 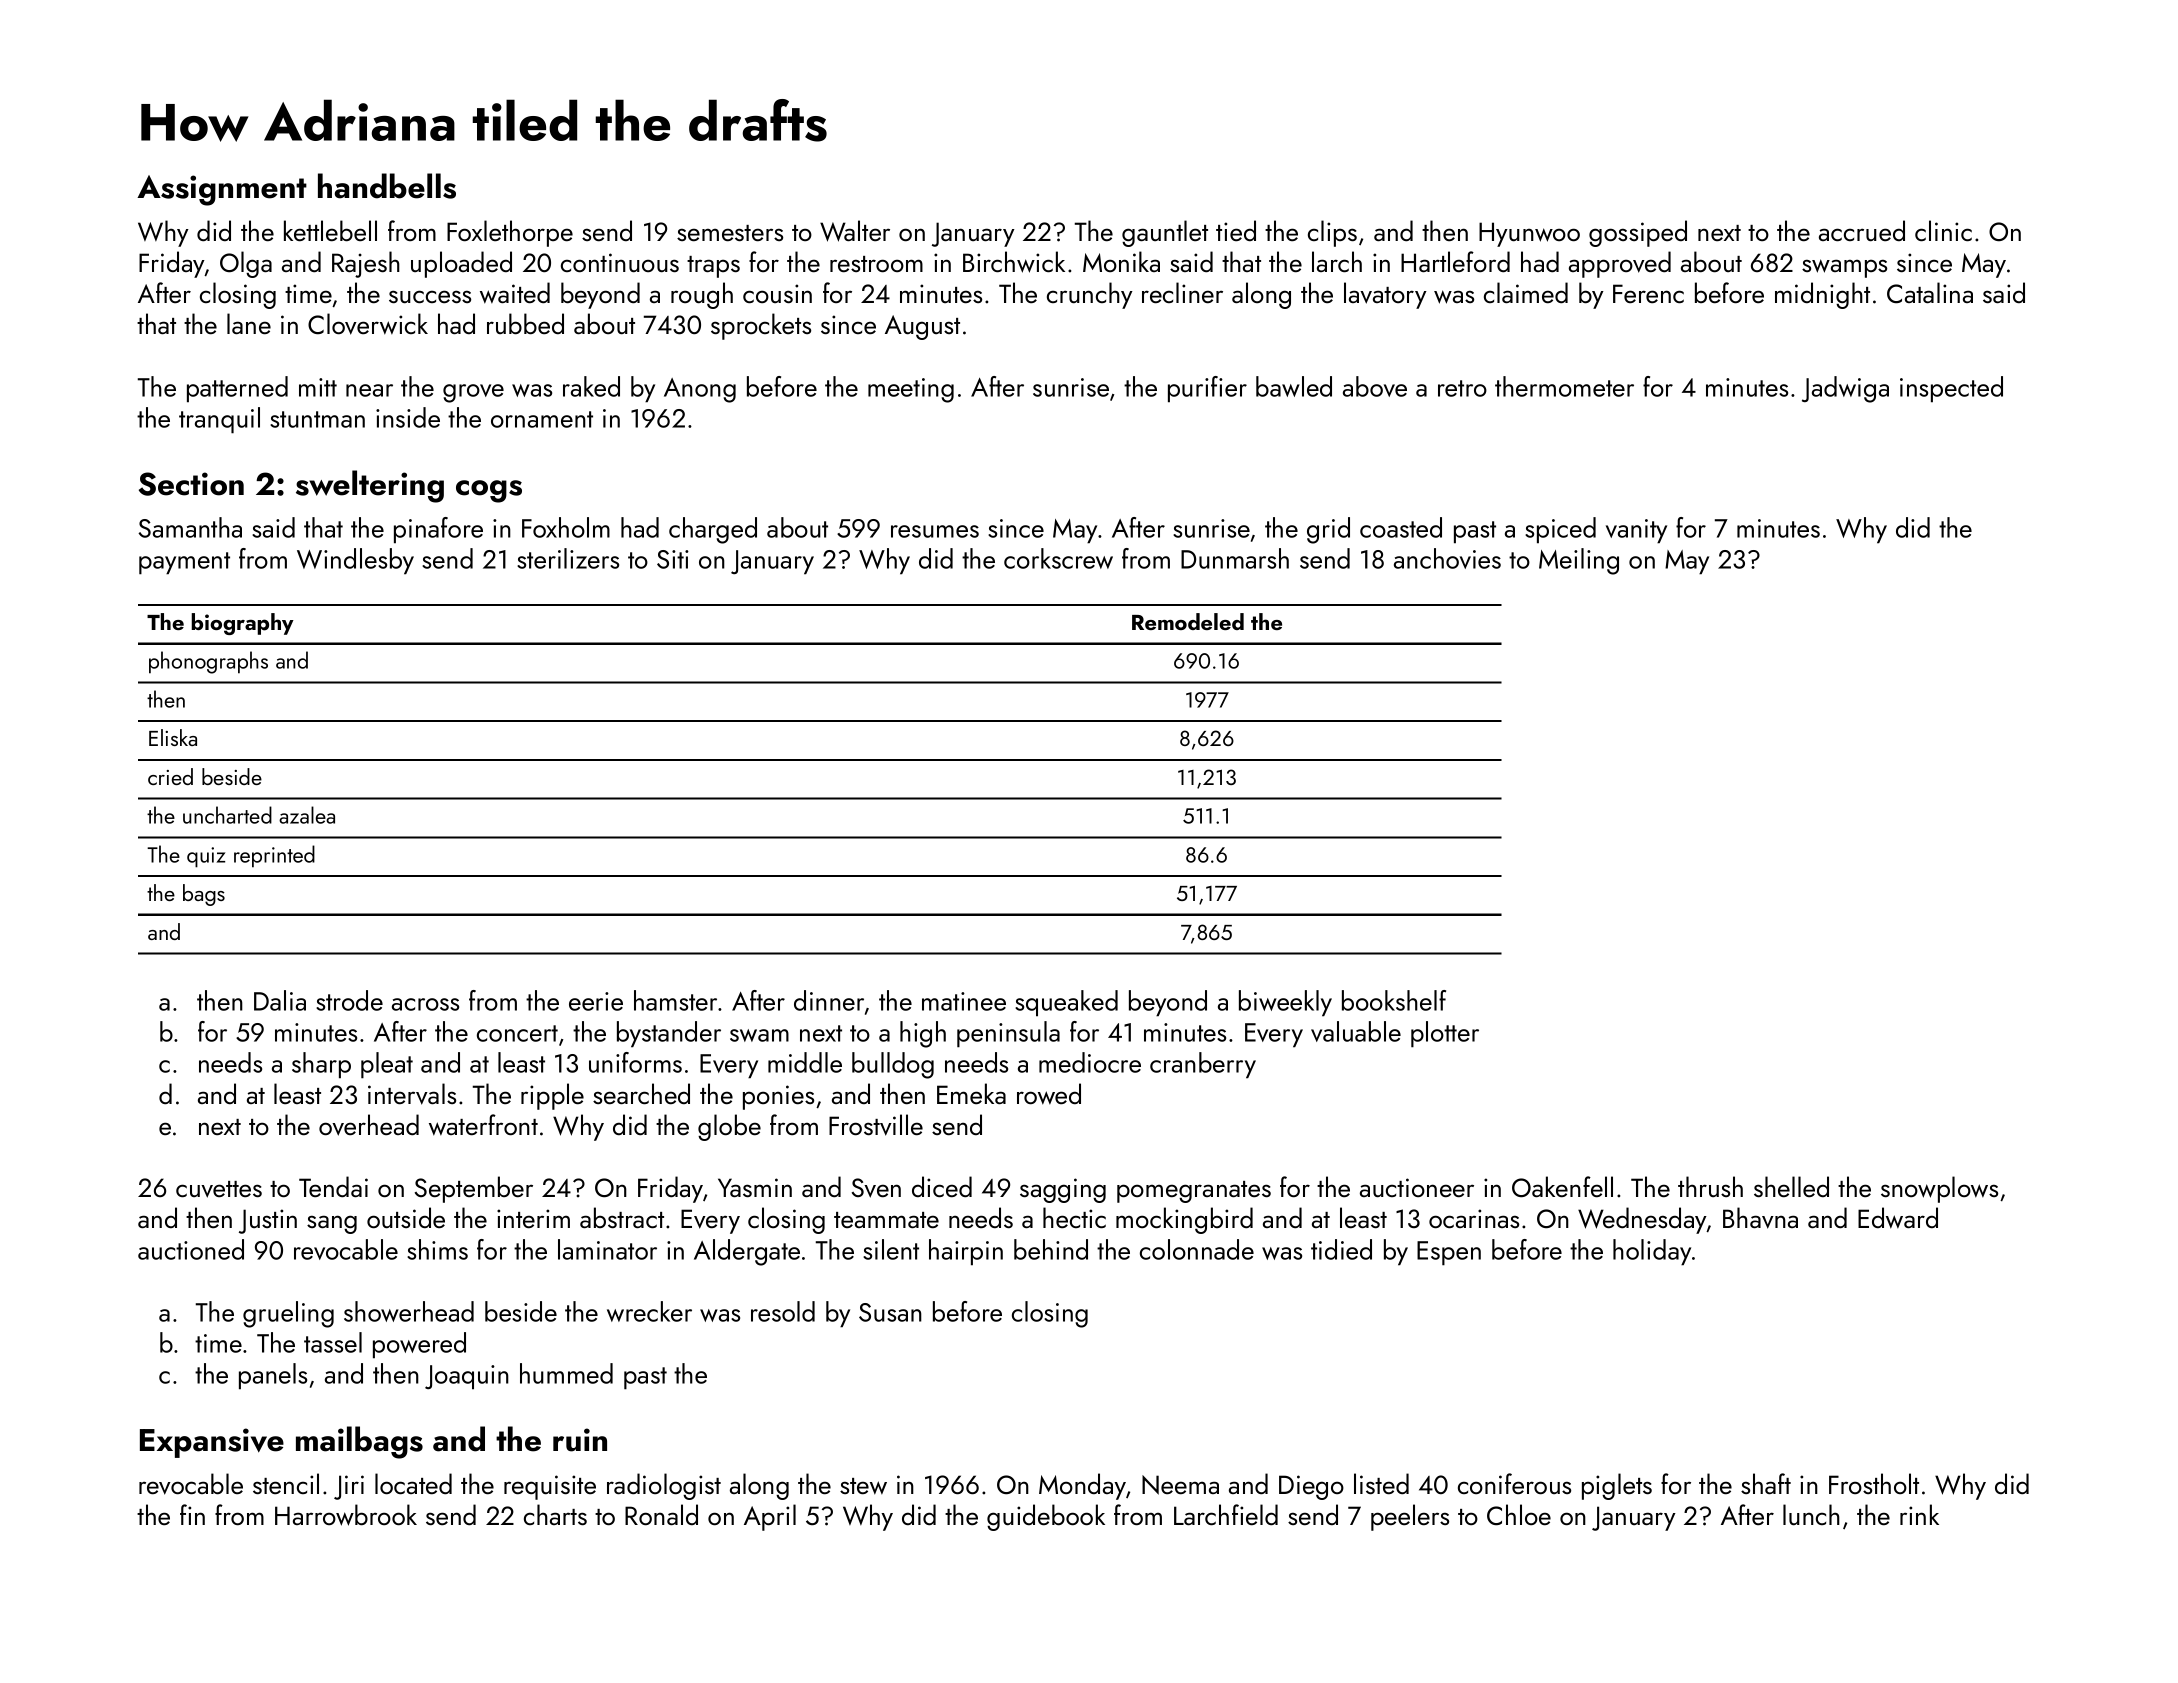 What do you see at coordinates (1579, 561) in the page?
I see `Meiling` at bounding box center [1579, 561].
